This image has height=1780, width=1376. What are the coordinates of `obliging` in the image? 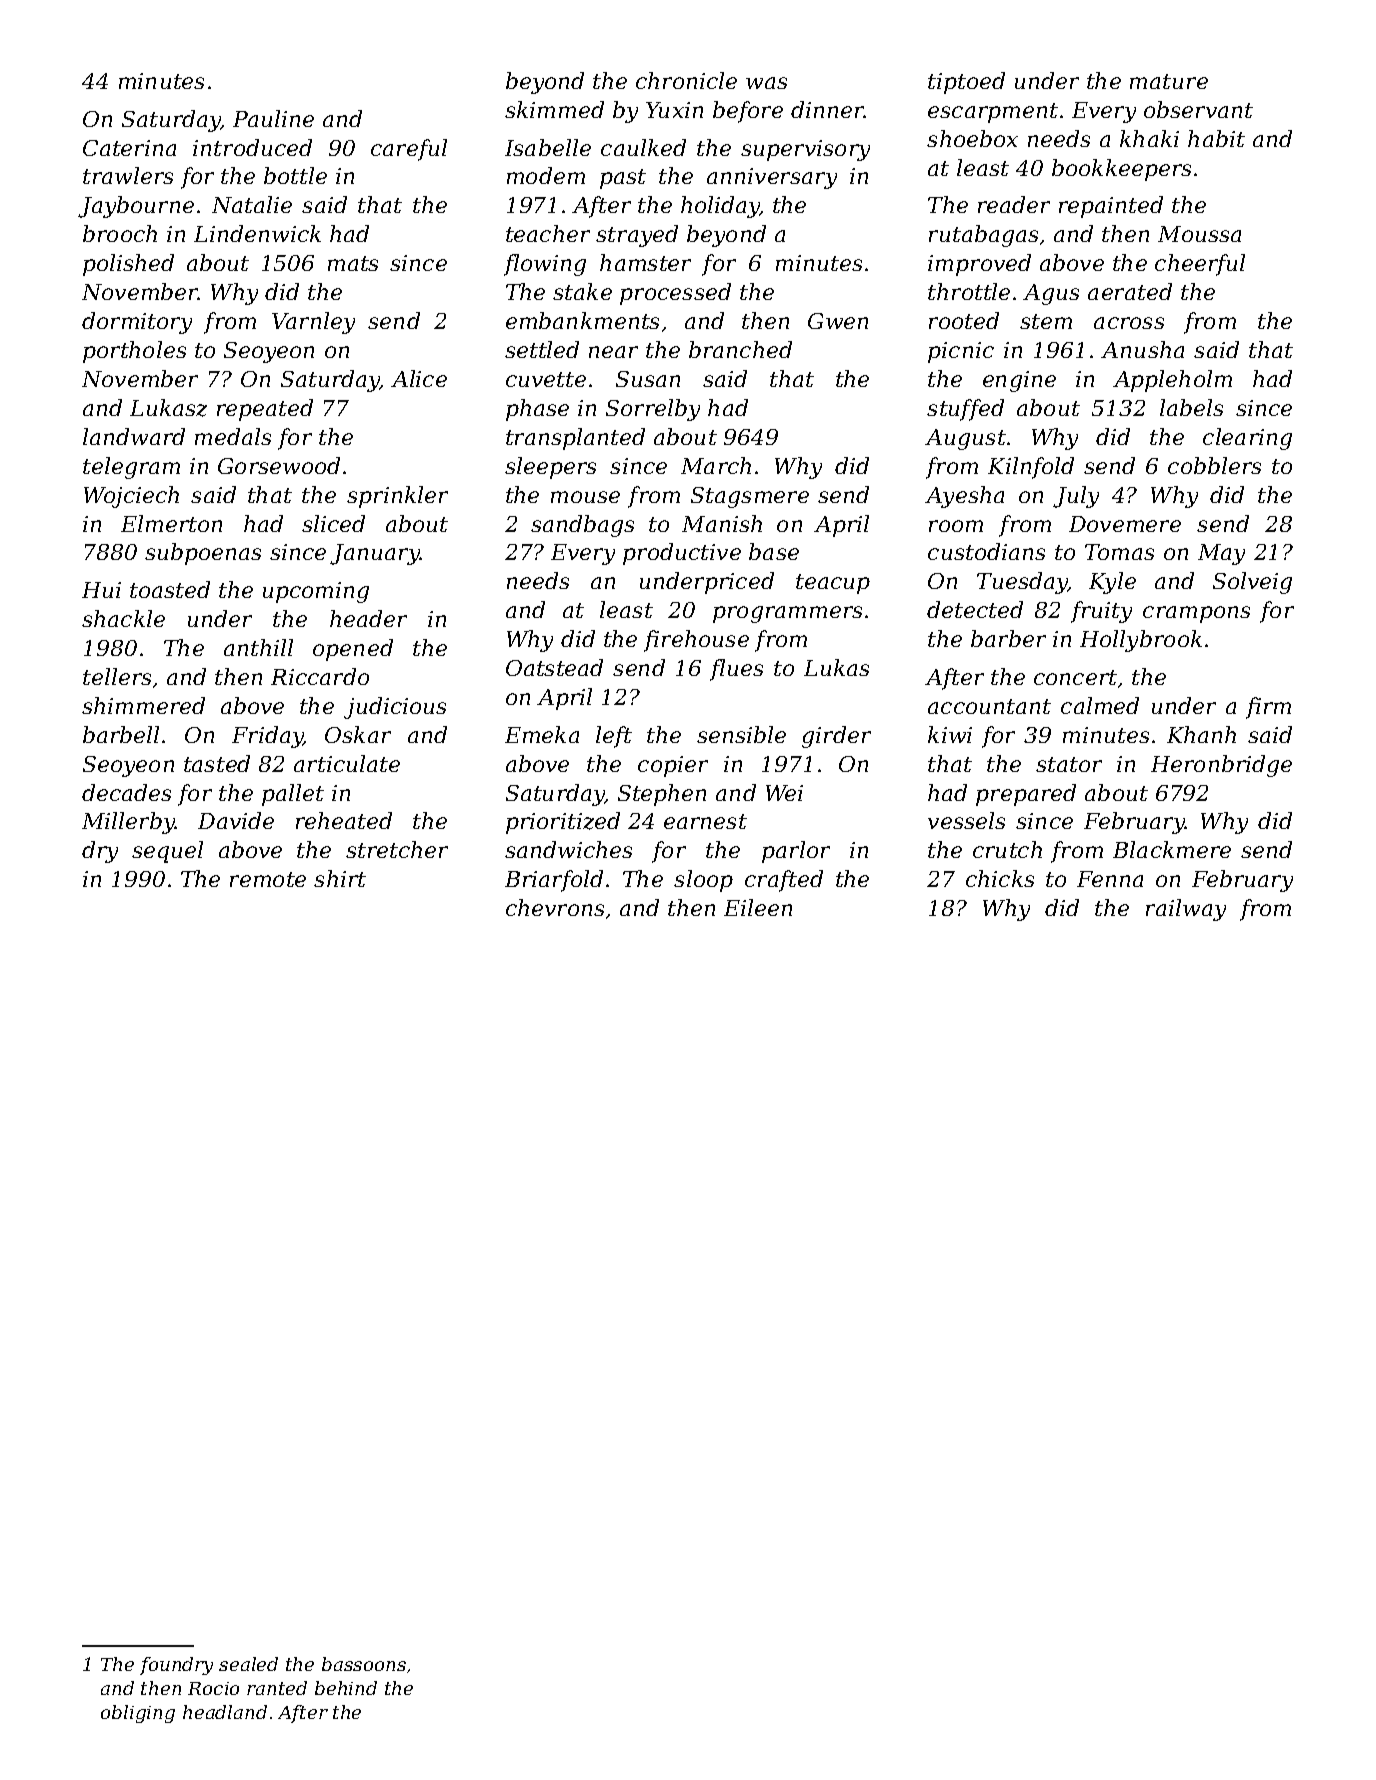 It's located at (138, 1714).
